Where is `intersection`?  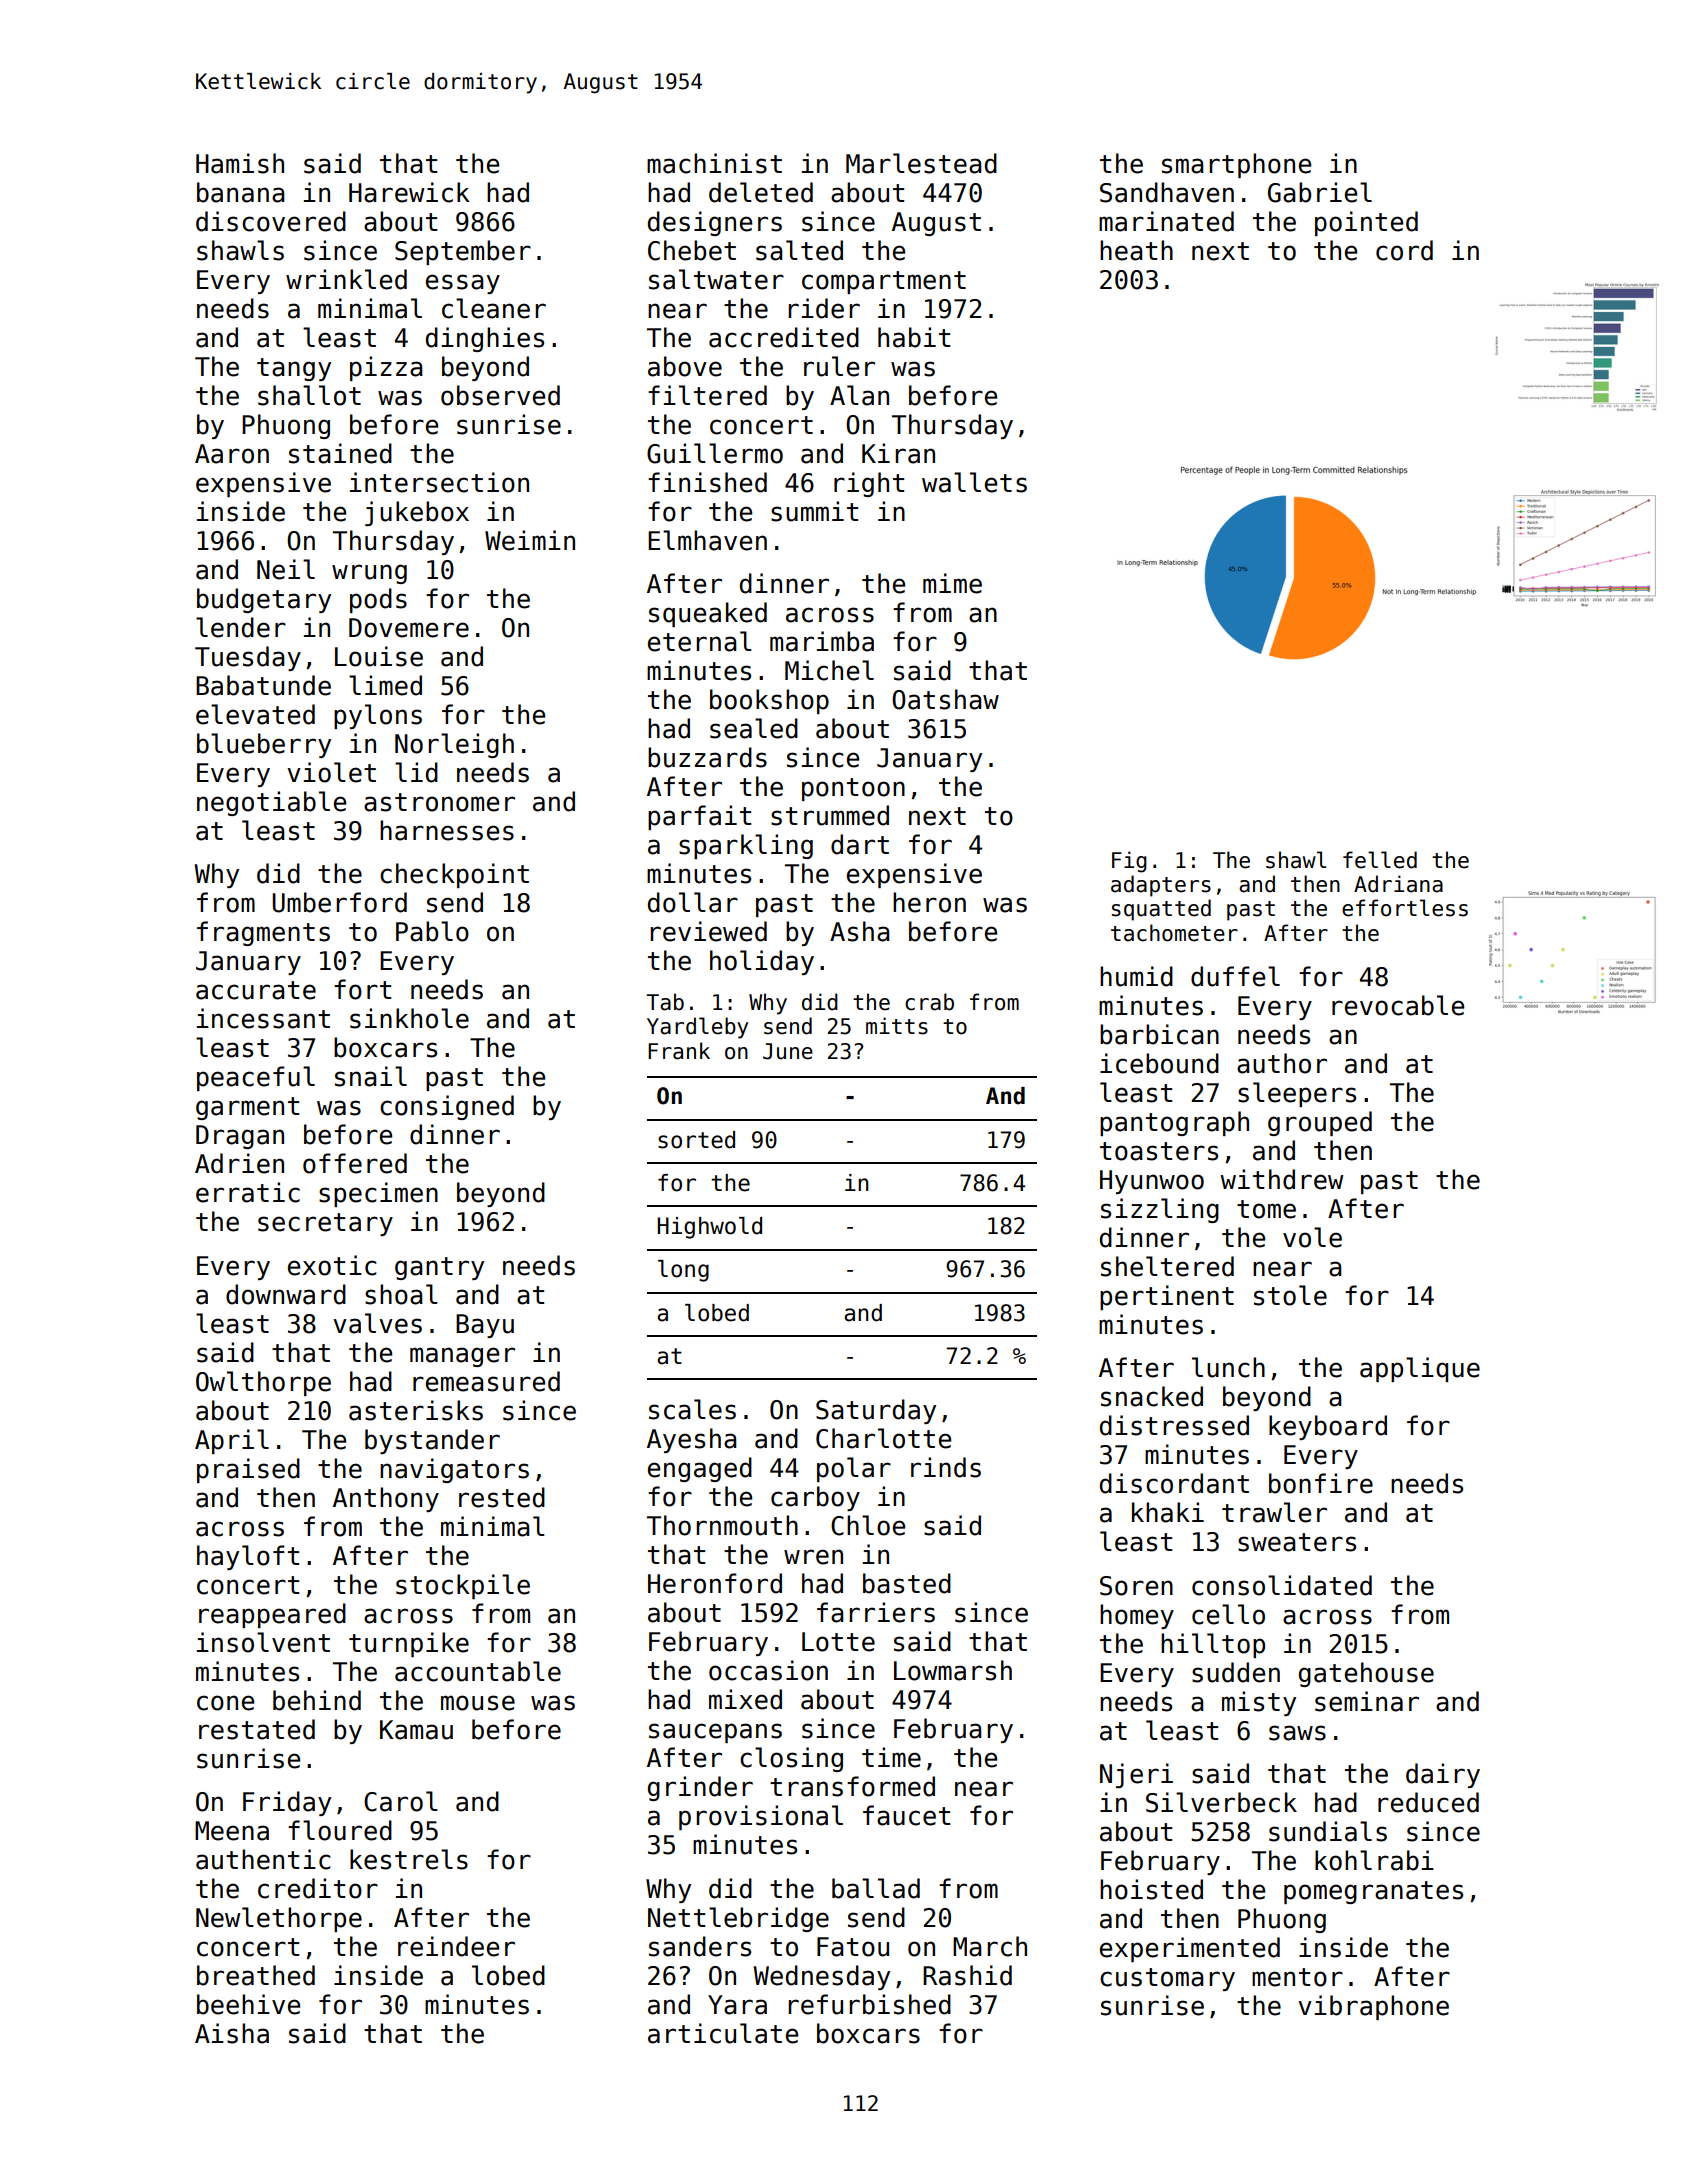 intersection is located at coordinates (439, 482).
